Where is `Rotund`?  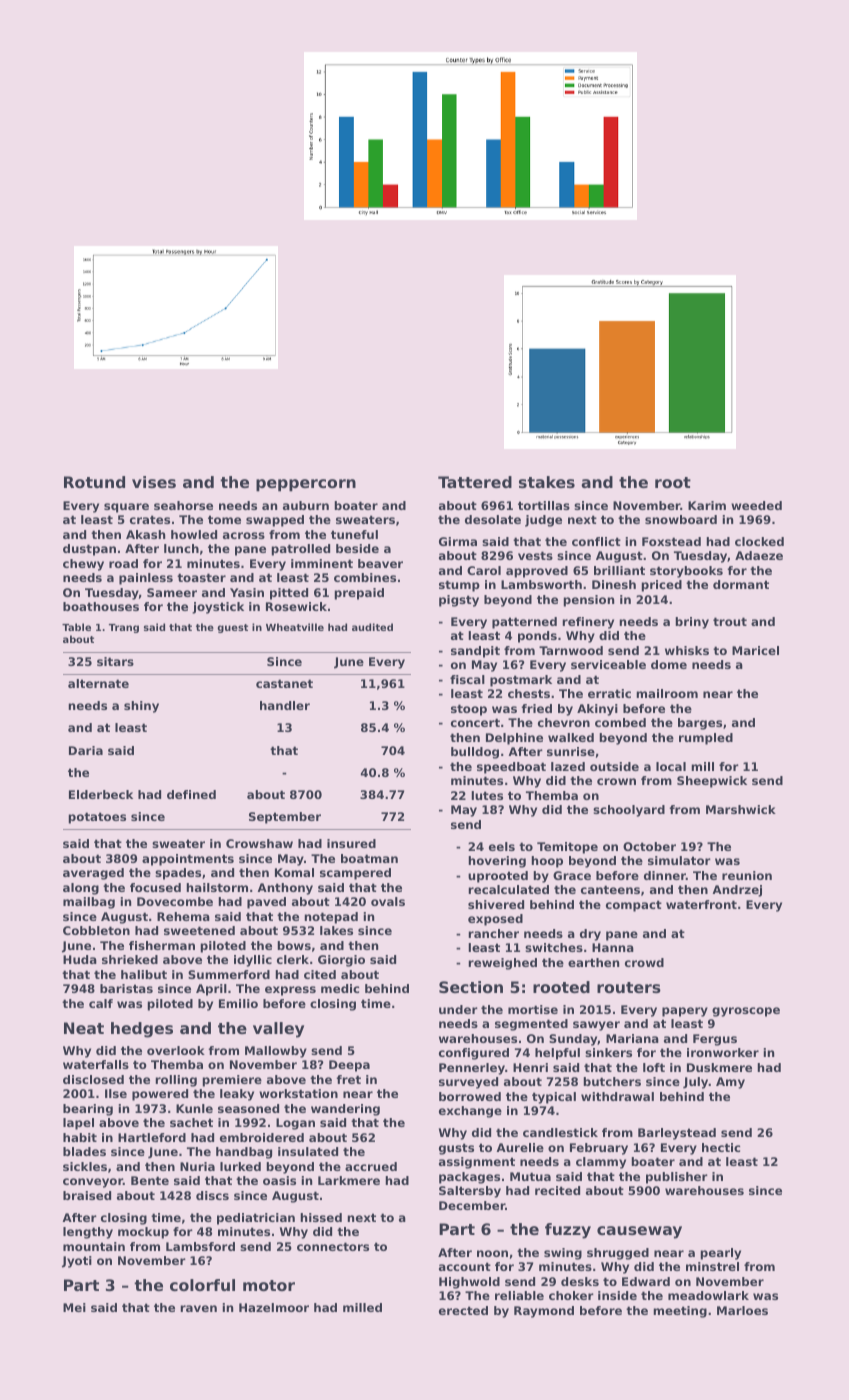 Rotund is located at coordinates (94, 482).
